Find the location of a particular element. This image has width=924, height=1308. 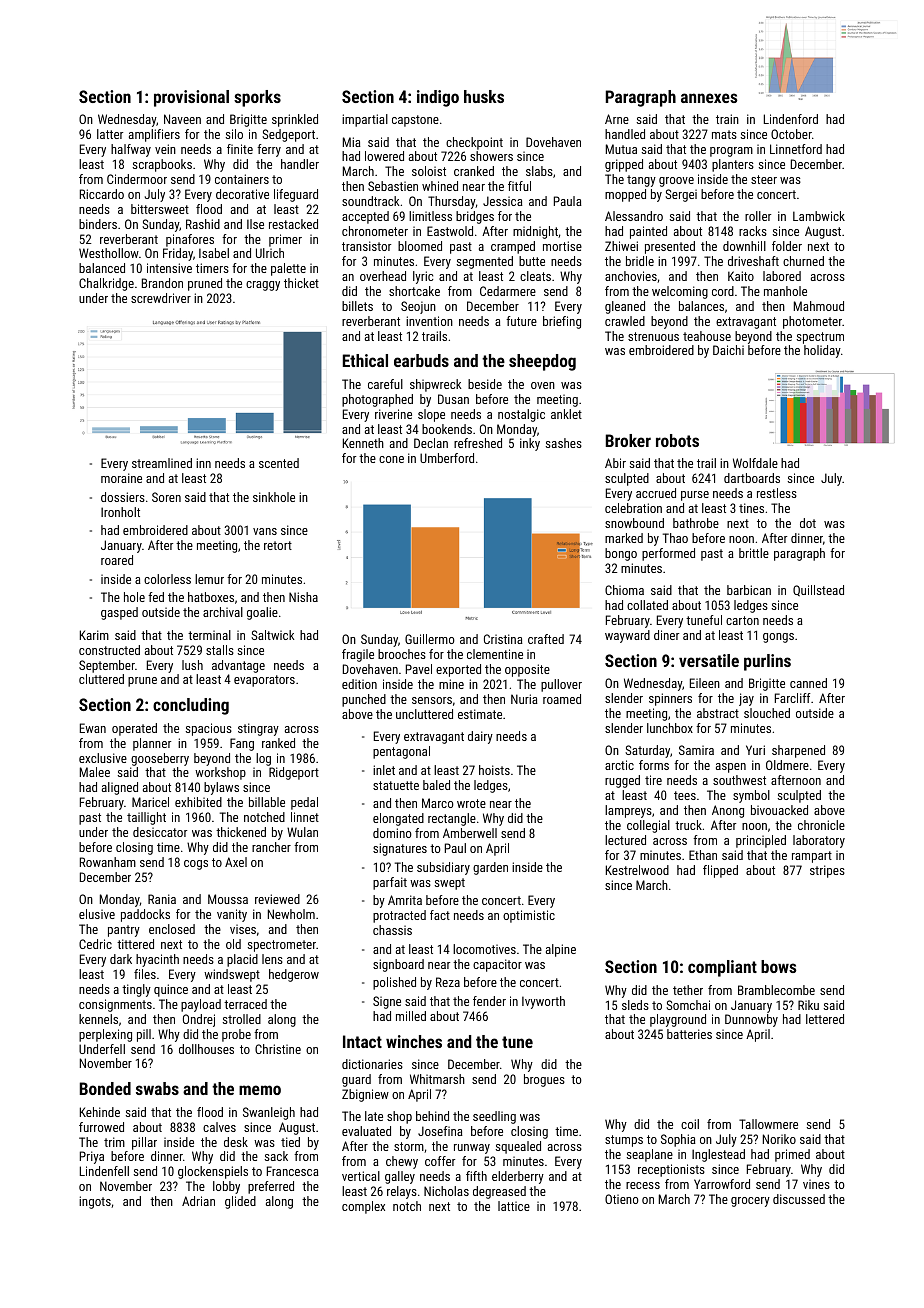

Rashid is located at coordinates (203, 224).
